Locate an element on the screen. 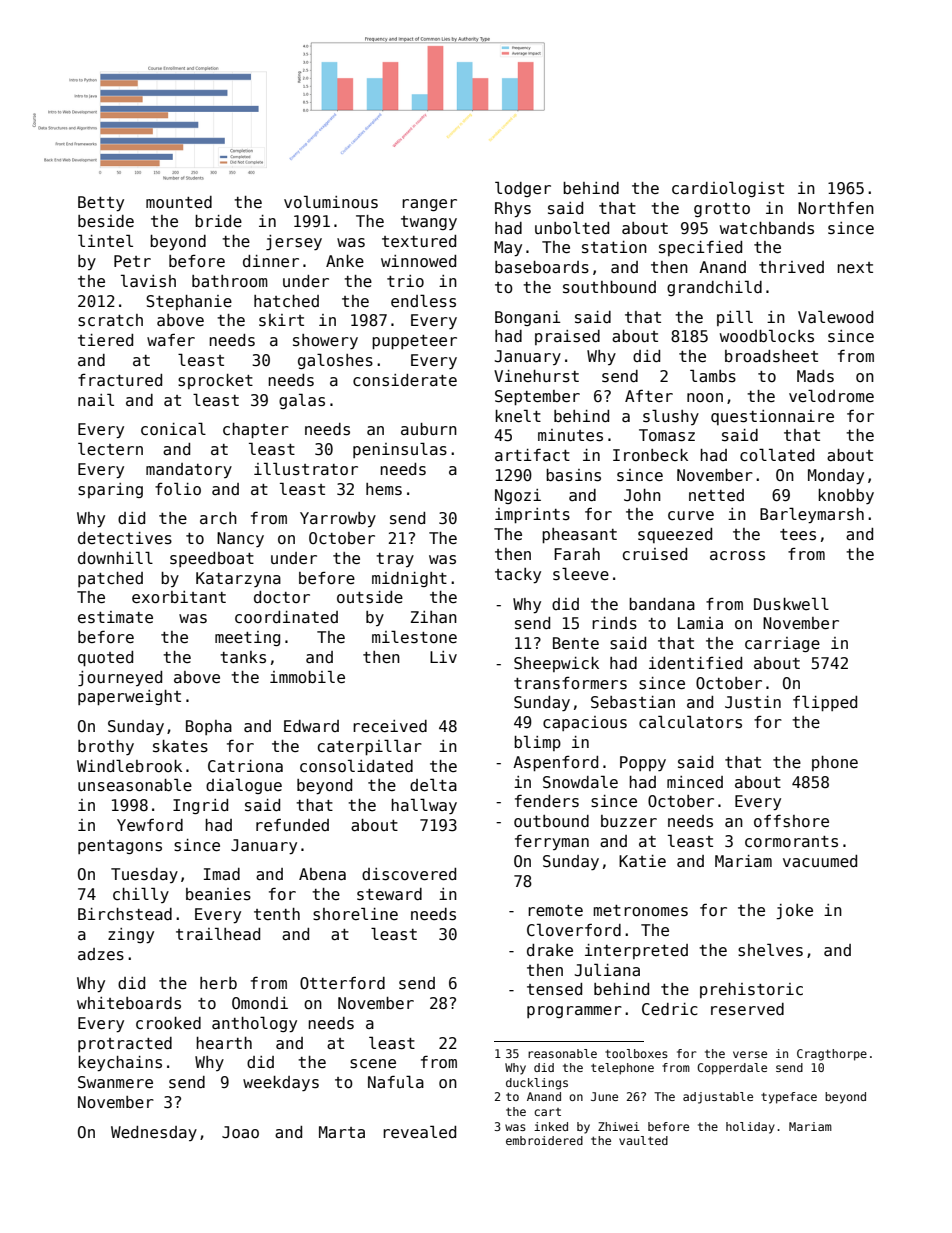 This screenshot has height=1233, width=952. ferryman is located at coordinates (552, 842).
